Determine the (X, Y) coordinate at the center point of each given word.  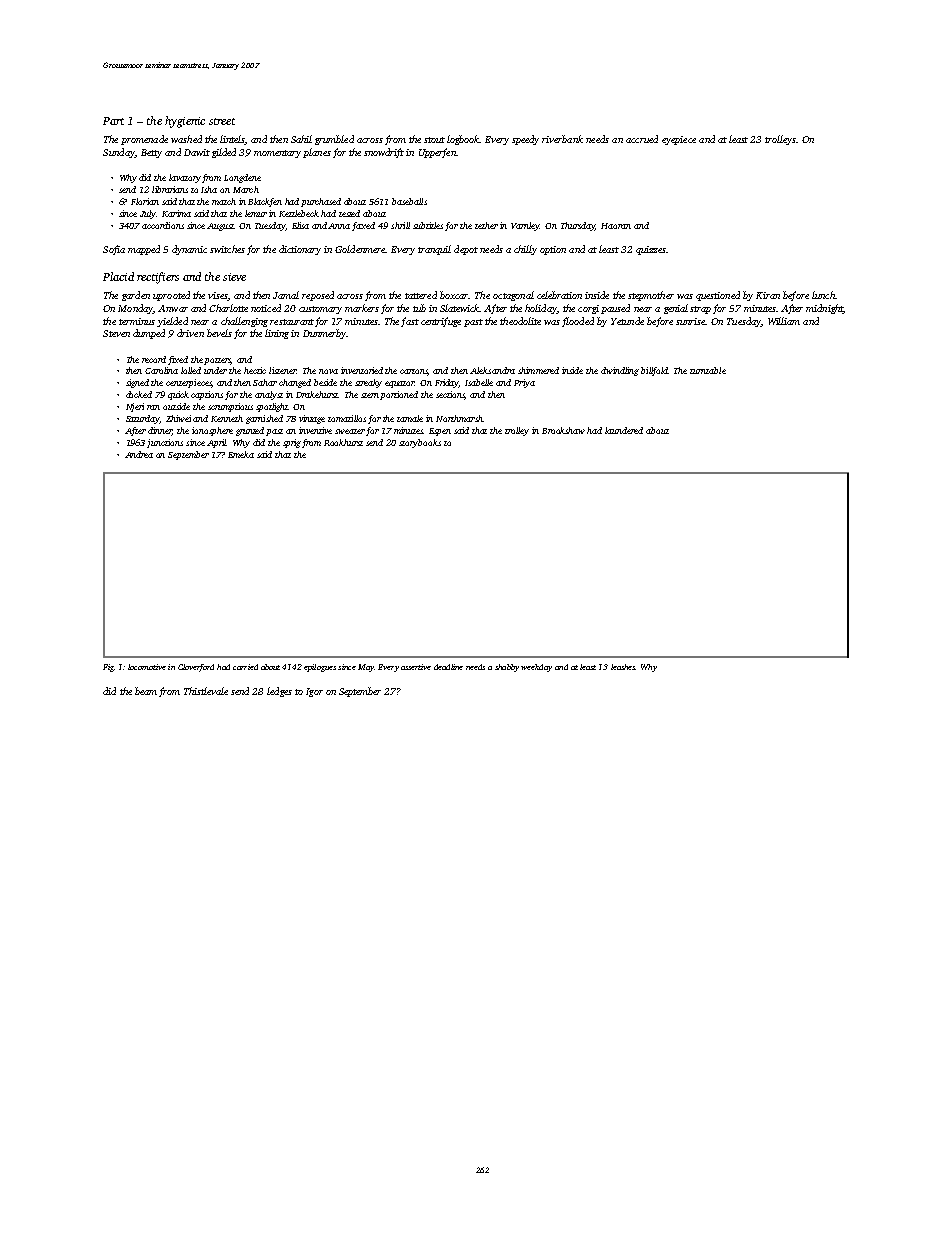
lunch (823, 295)
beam (146, 691)
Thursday (578, 226)
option (553, 250)
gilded (224, 153)
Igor (314, 692)
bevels (219, 333)
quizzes (651, 250)
